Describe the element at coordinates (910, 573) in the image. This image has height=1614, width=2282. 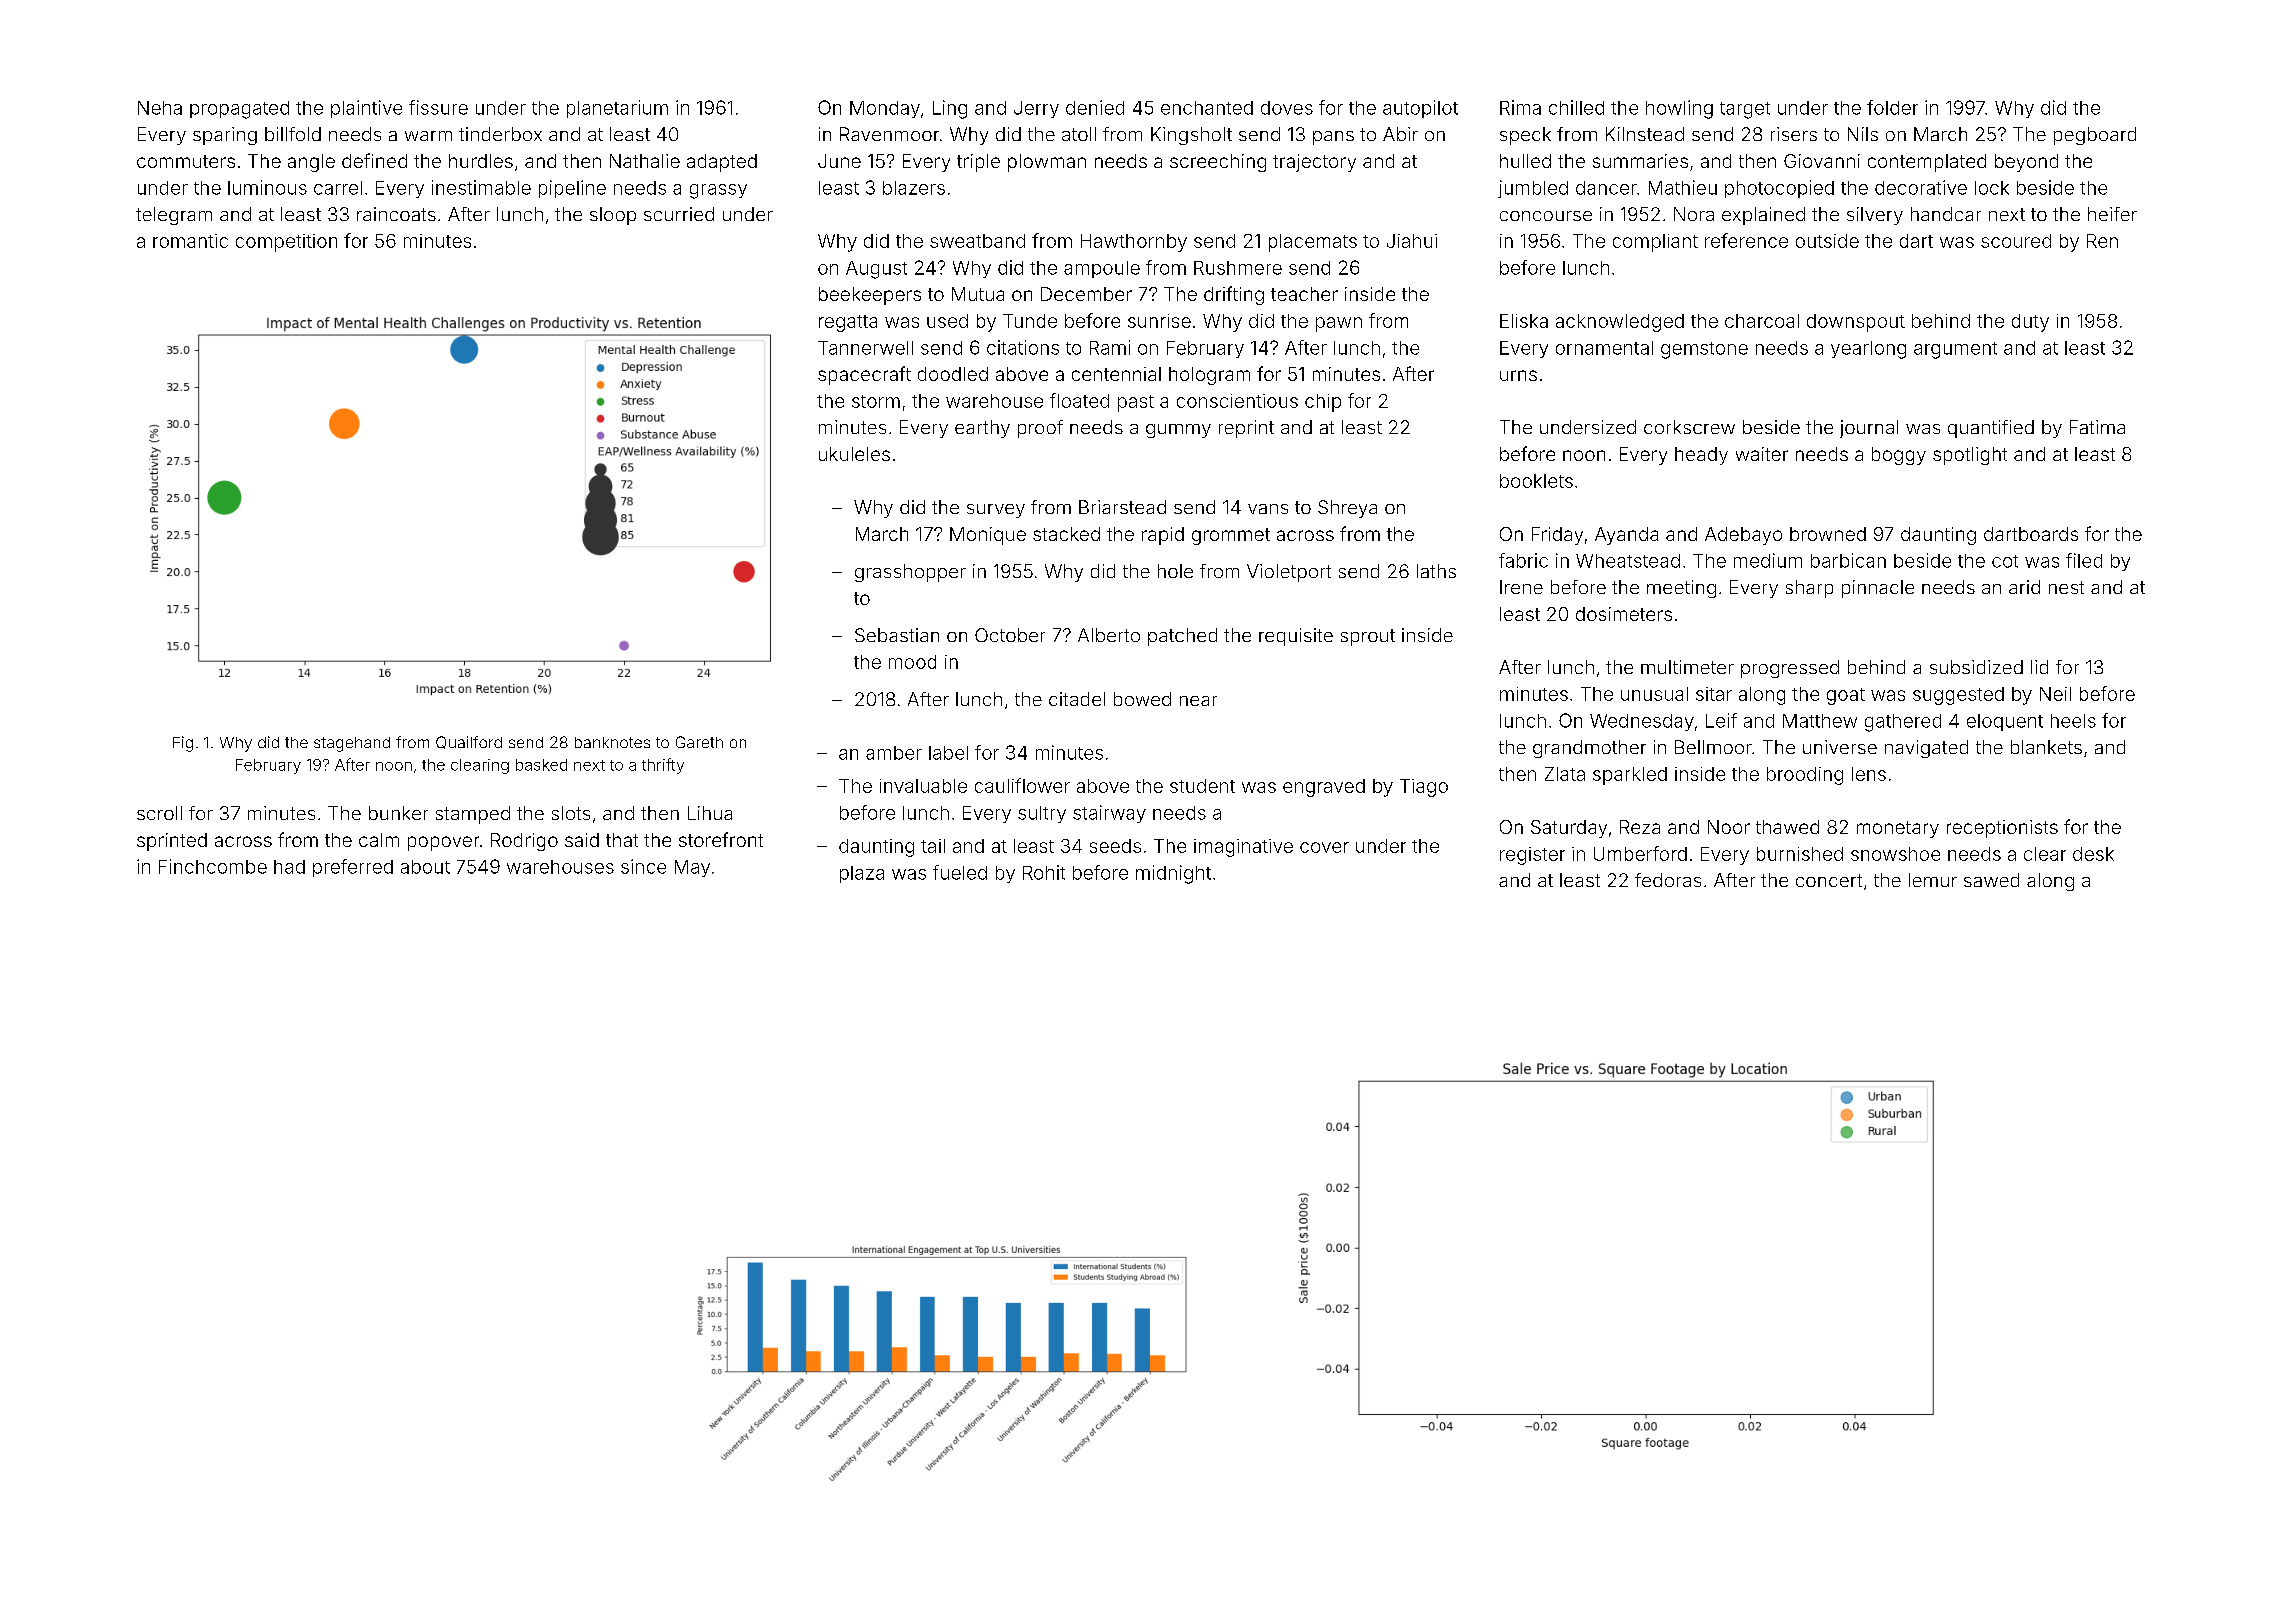
I see `grasshopper` at that location.
